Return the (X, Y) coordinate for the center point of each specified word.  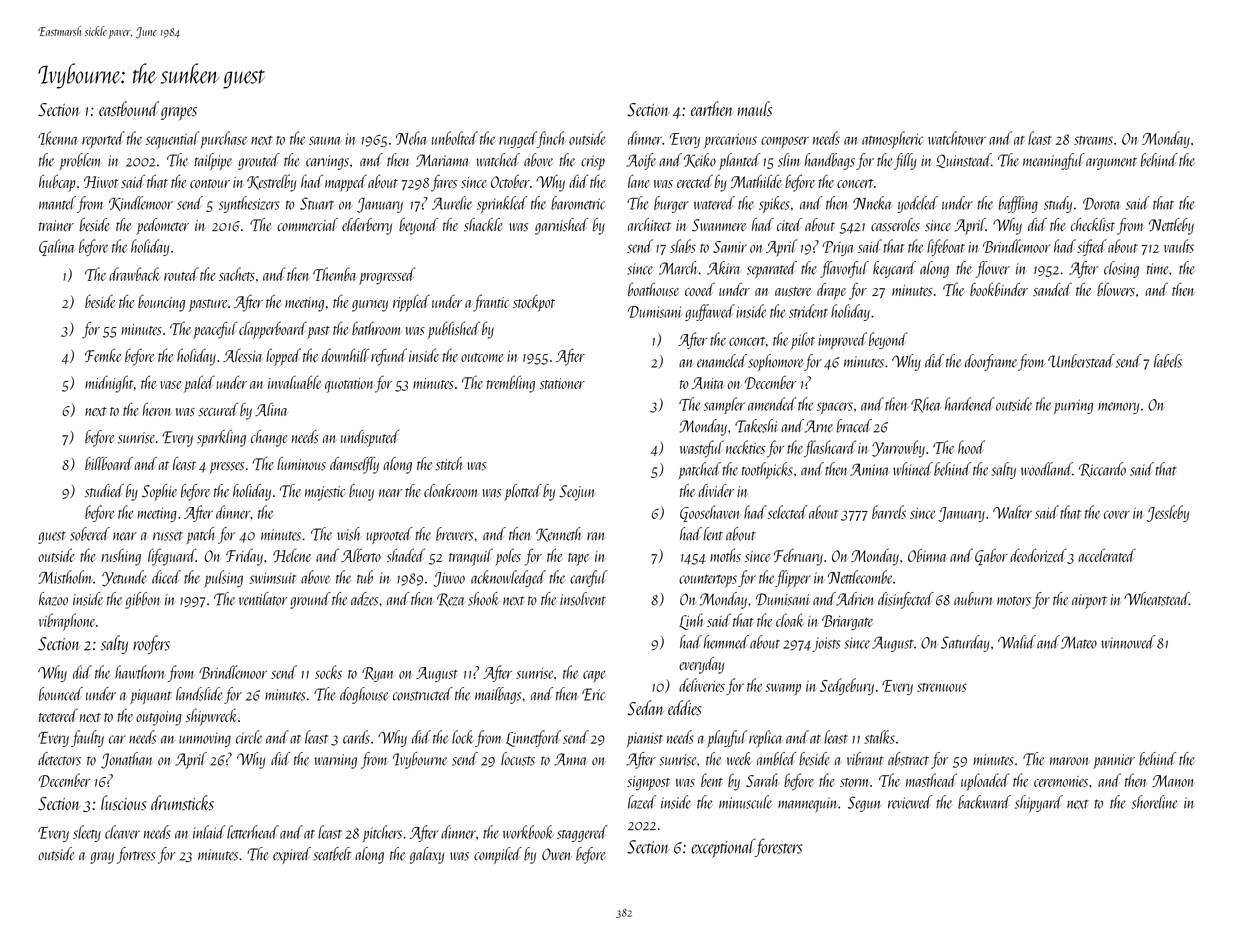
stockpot (534, 303)
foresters (778, 847)
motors (1014, 601)
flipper (793, 578)
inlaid (209, 832)
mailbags (498, 695)
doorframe (991, 362)
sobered (90, 534)
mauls (755, 109)
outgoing (159, 718)
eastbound (129, 109)
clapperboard (273, 330)
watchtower (957, 138)
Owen (556, 854)
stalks (880, 737)
